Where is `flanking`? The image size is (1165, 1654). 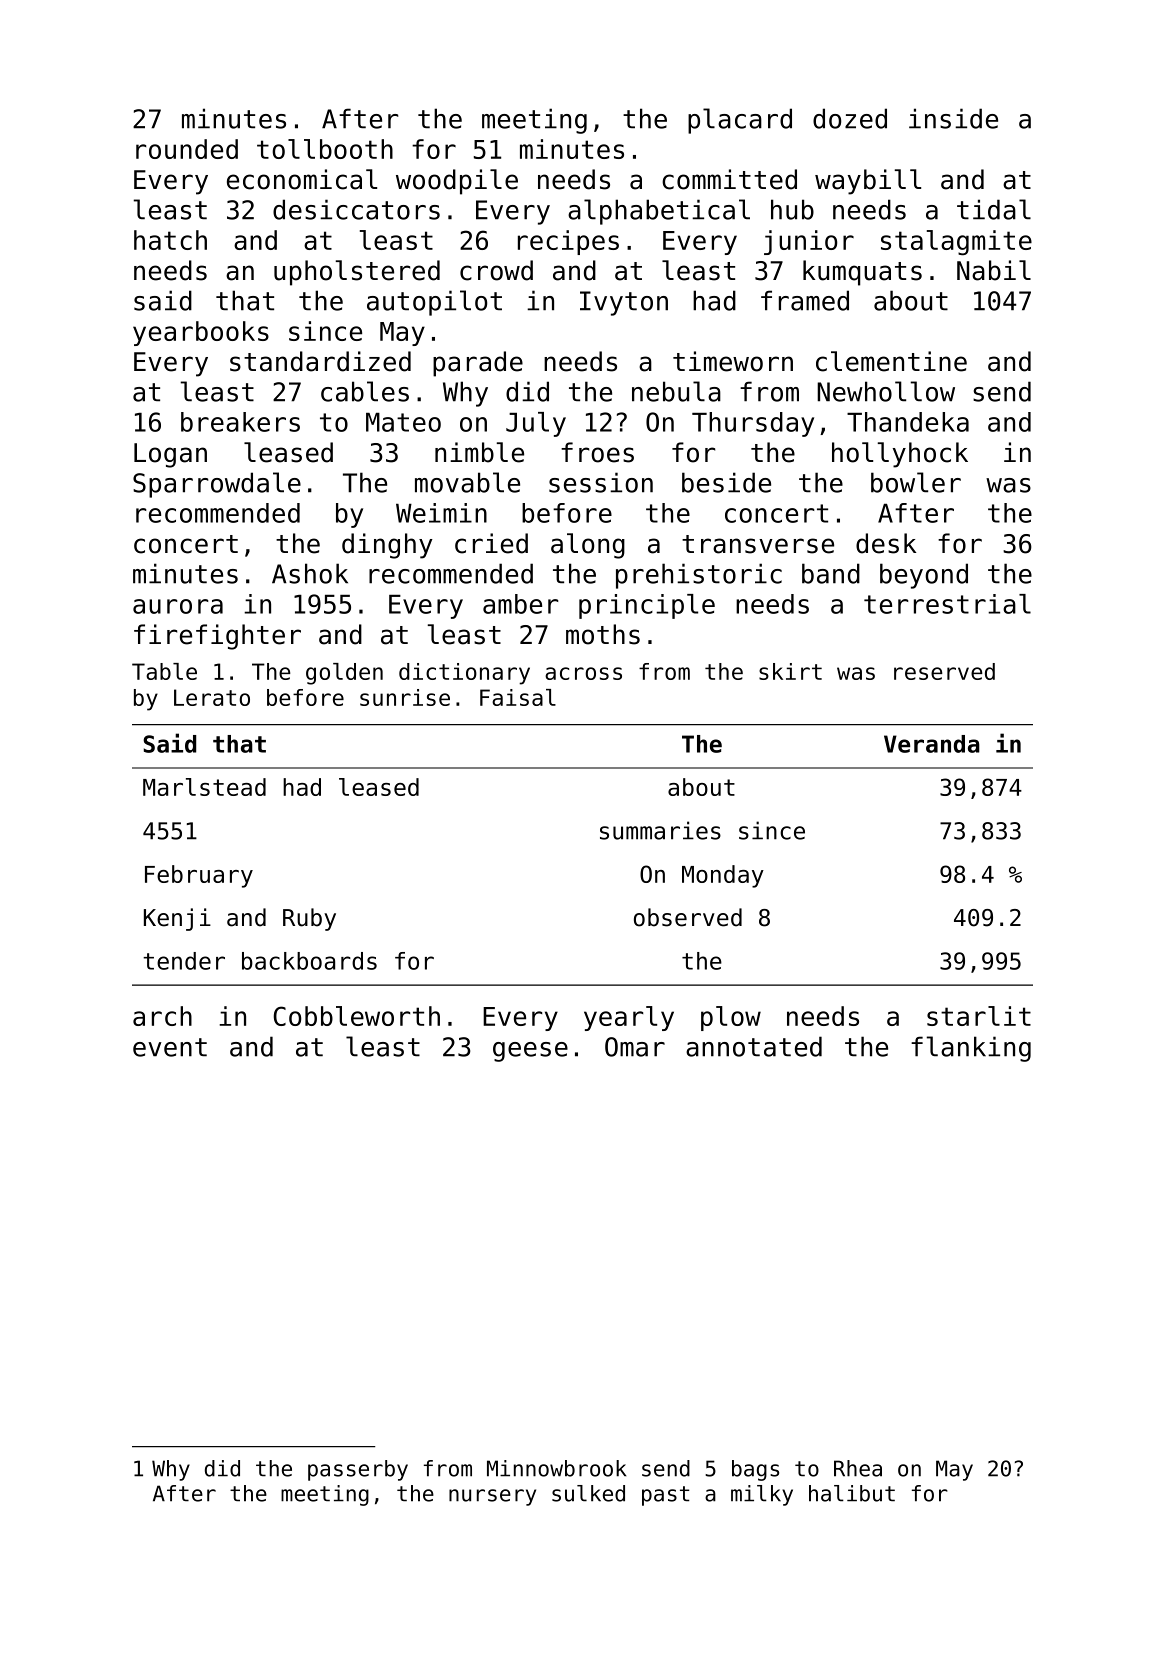
flanking is located at coordinates (971, 1049).
